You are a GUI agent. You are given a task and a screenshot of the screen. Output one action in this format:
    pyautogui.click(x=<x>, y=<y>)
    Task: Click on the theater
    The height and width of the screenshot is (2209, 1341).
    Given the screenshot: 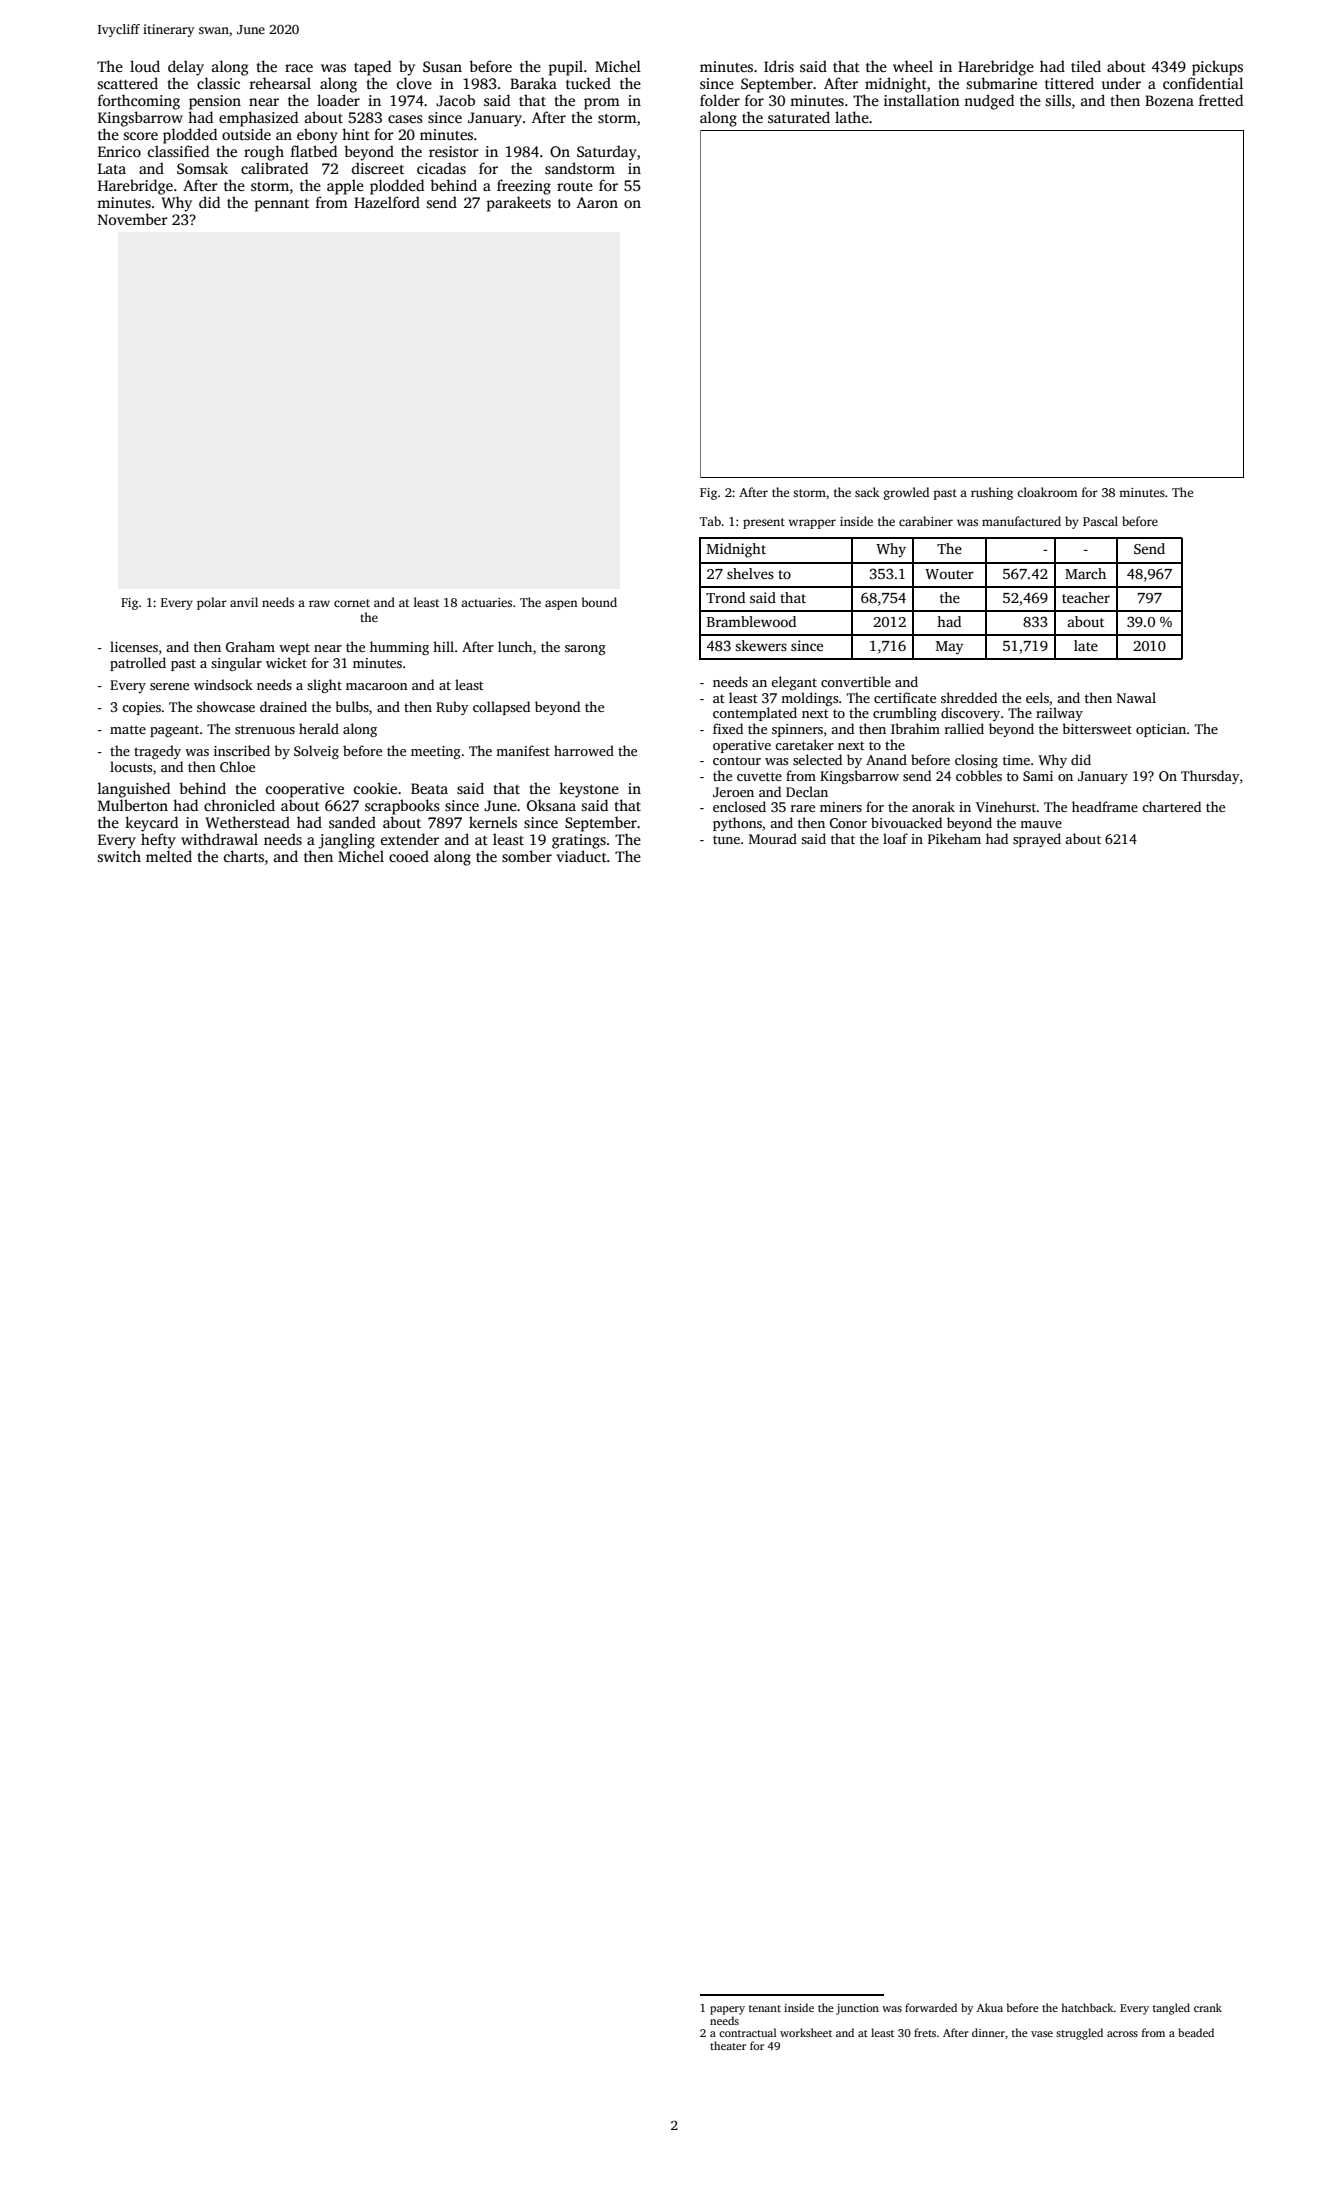 What is the action you would take?
    pyautogui.click(x=728, y=2045)
